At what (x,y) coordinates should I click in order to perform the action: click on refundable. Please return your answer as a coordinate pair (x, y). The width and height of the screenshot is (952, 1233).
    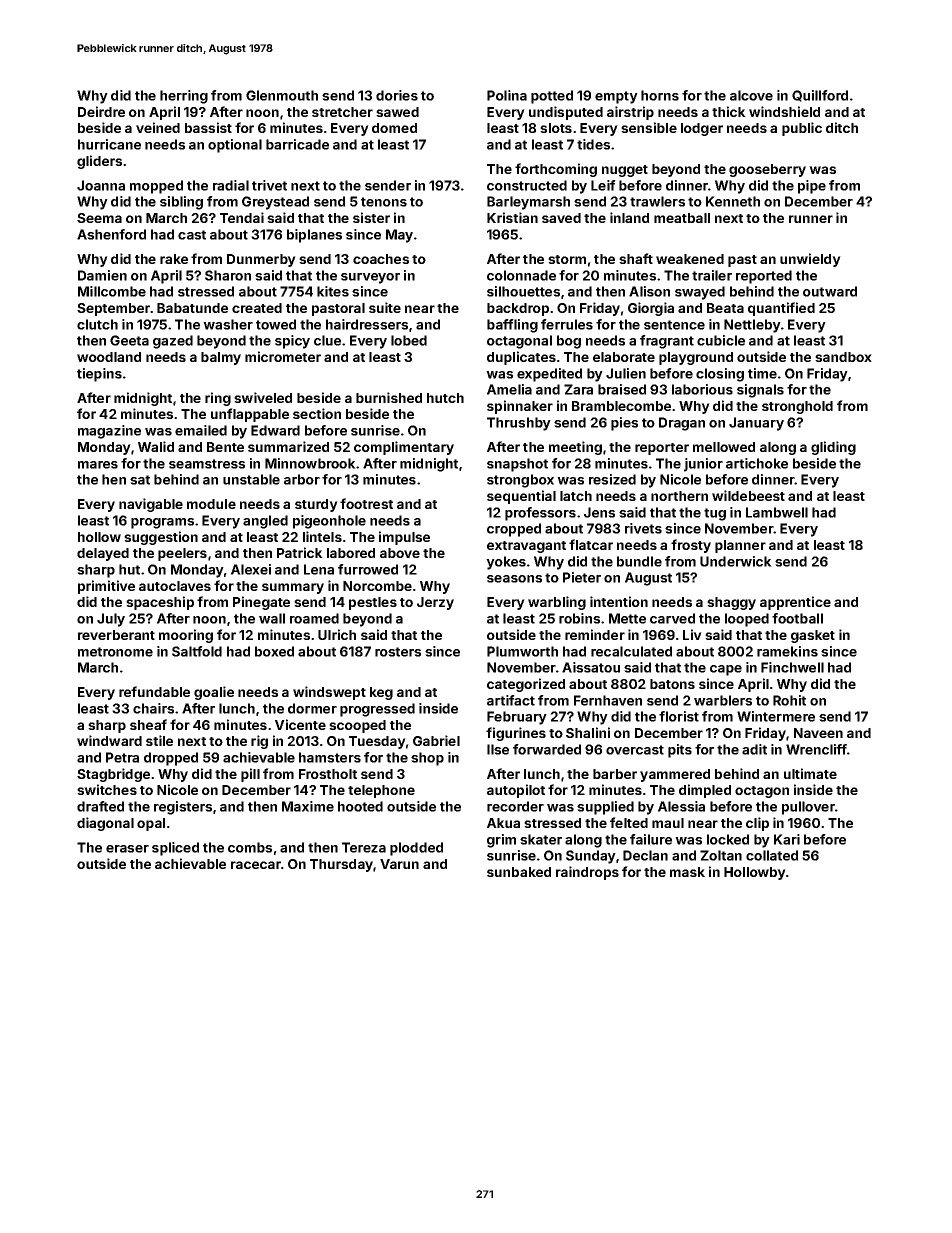
    Looking at the image, I should click on (154, 691).
